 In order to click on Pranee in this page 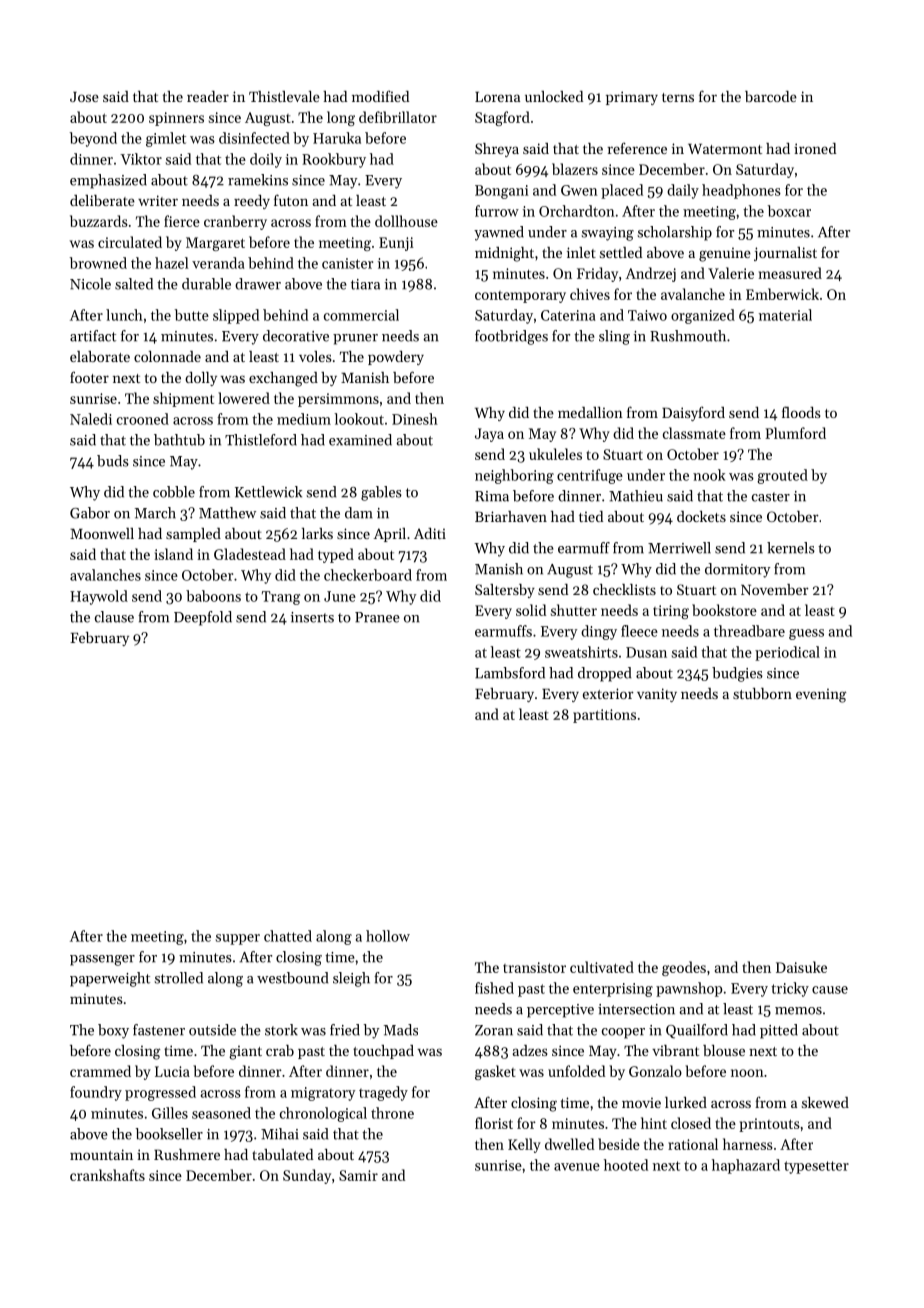, I will do `click(377, 617)`.
